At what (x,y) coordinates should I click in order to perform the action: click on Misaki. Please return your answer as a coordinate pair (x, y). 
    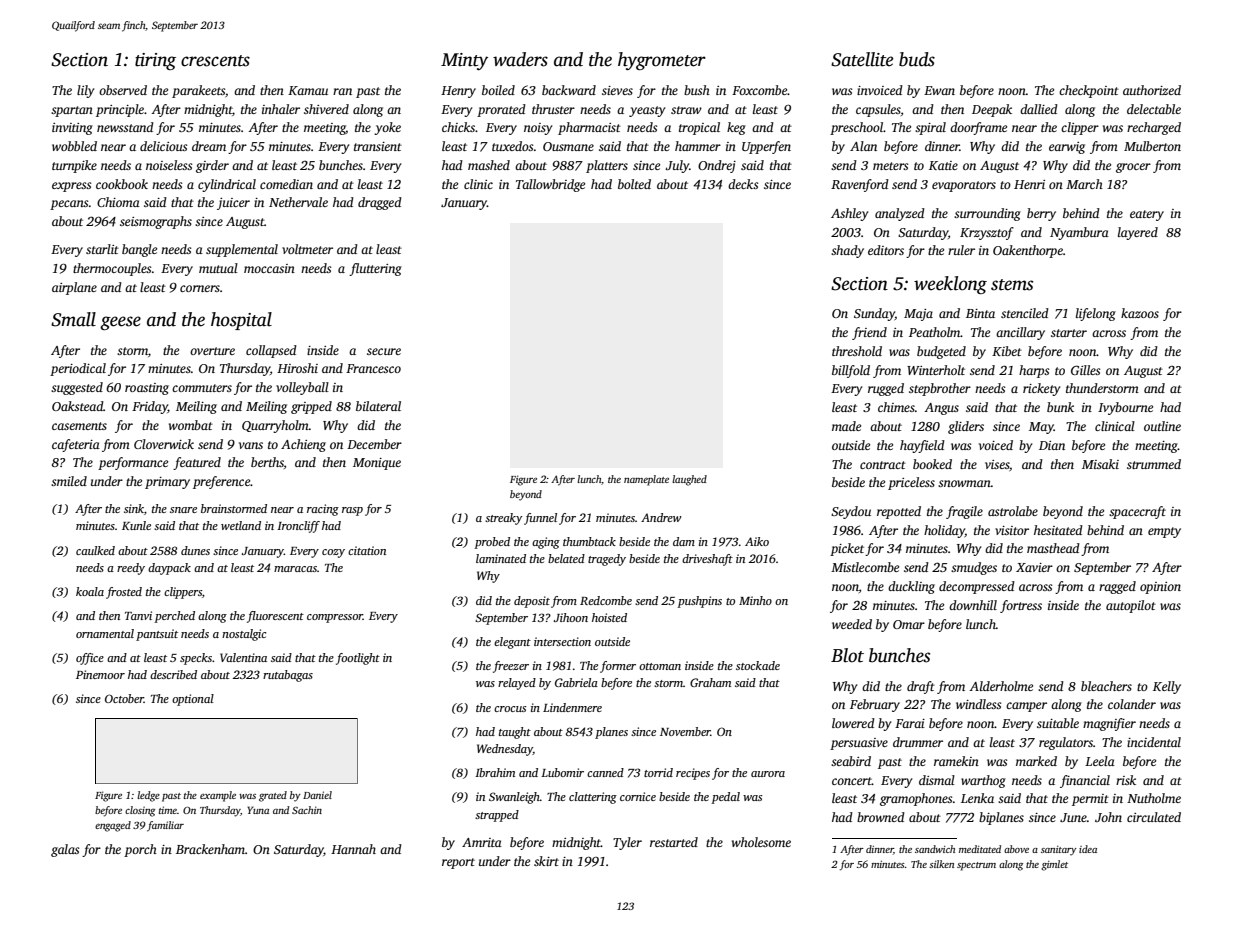
    Looking at the image, I should click on (1100, 464).
